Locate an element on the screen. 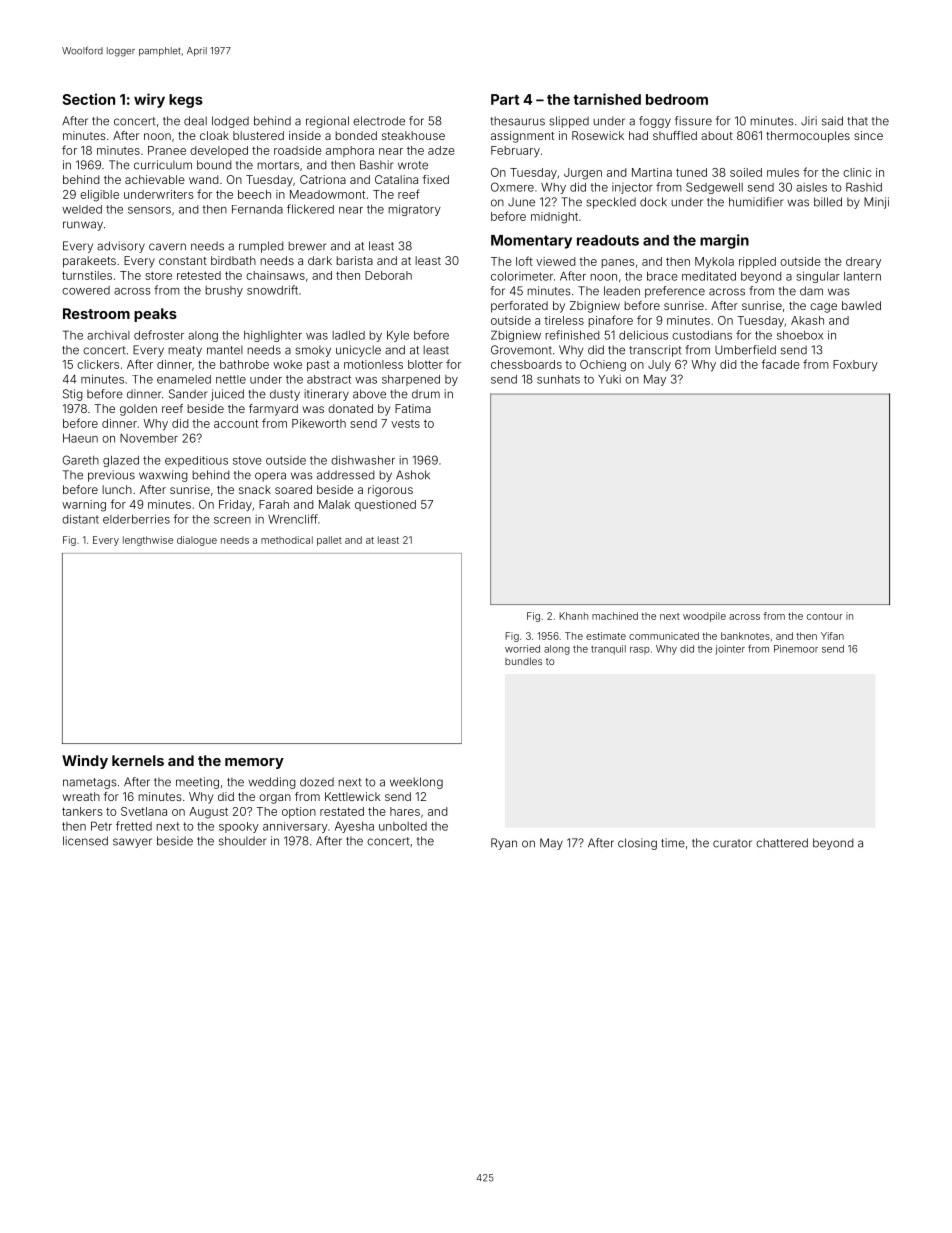 This screenshot has width=952, height=1233. memory is located at coordinates (254, 763).
